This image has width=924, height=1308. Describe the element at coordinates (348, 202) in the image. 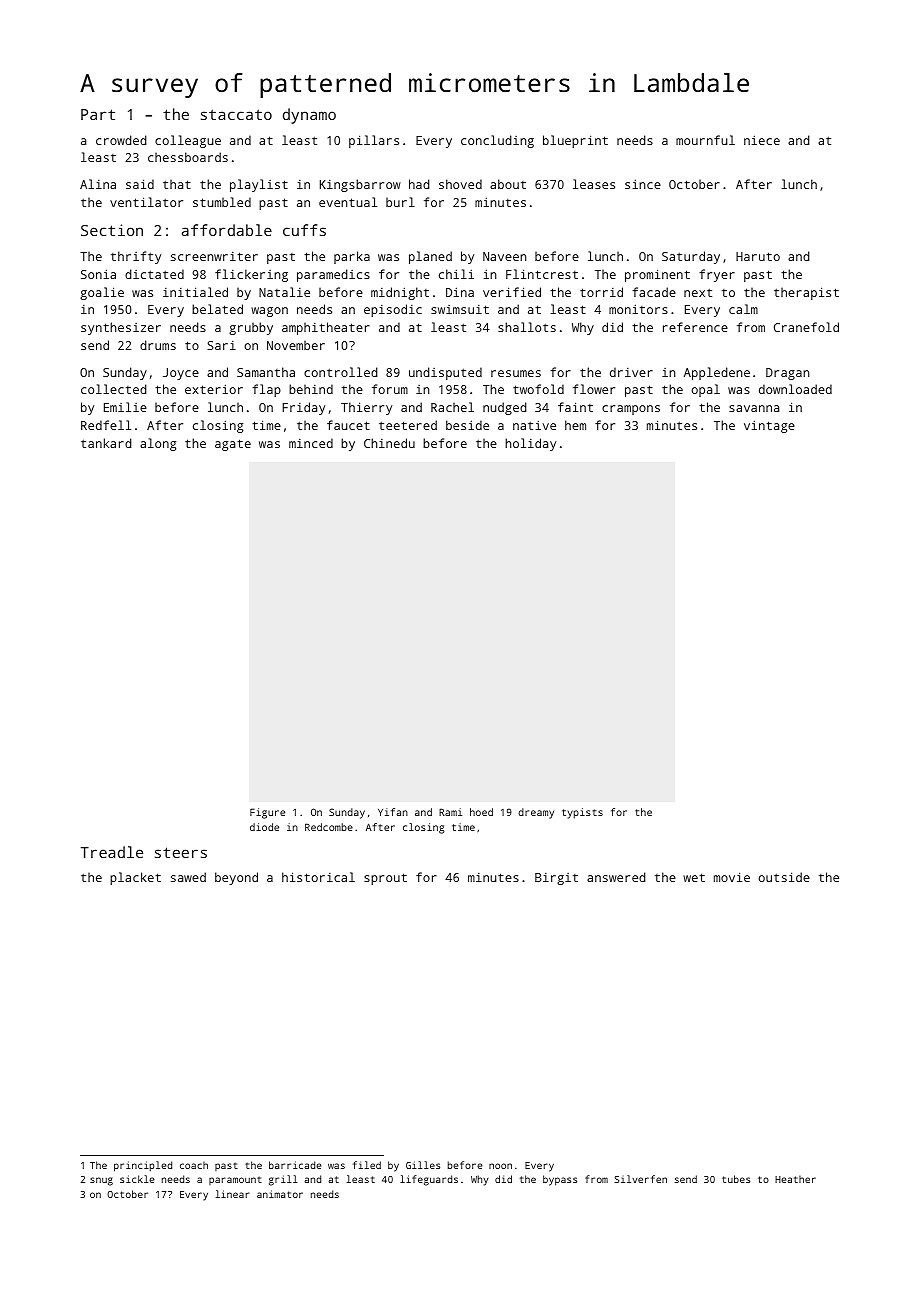

I see `eventual` at that location.
